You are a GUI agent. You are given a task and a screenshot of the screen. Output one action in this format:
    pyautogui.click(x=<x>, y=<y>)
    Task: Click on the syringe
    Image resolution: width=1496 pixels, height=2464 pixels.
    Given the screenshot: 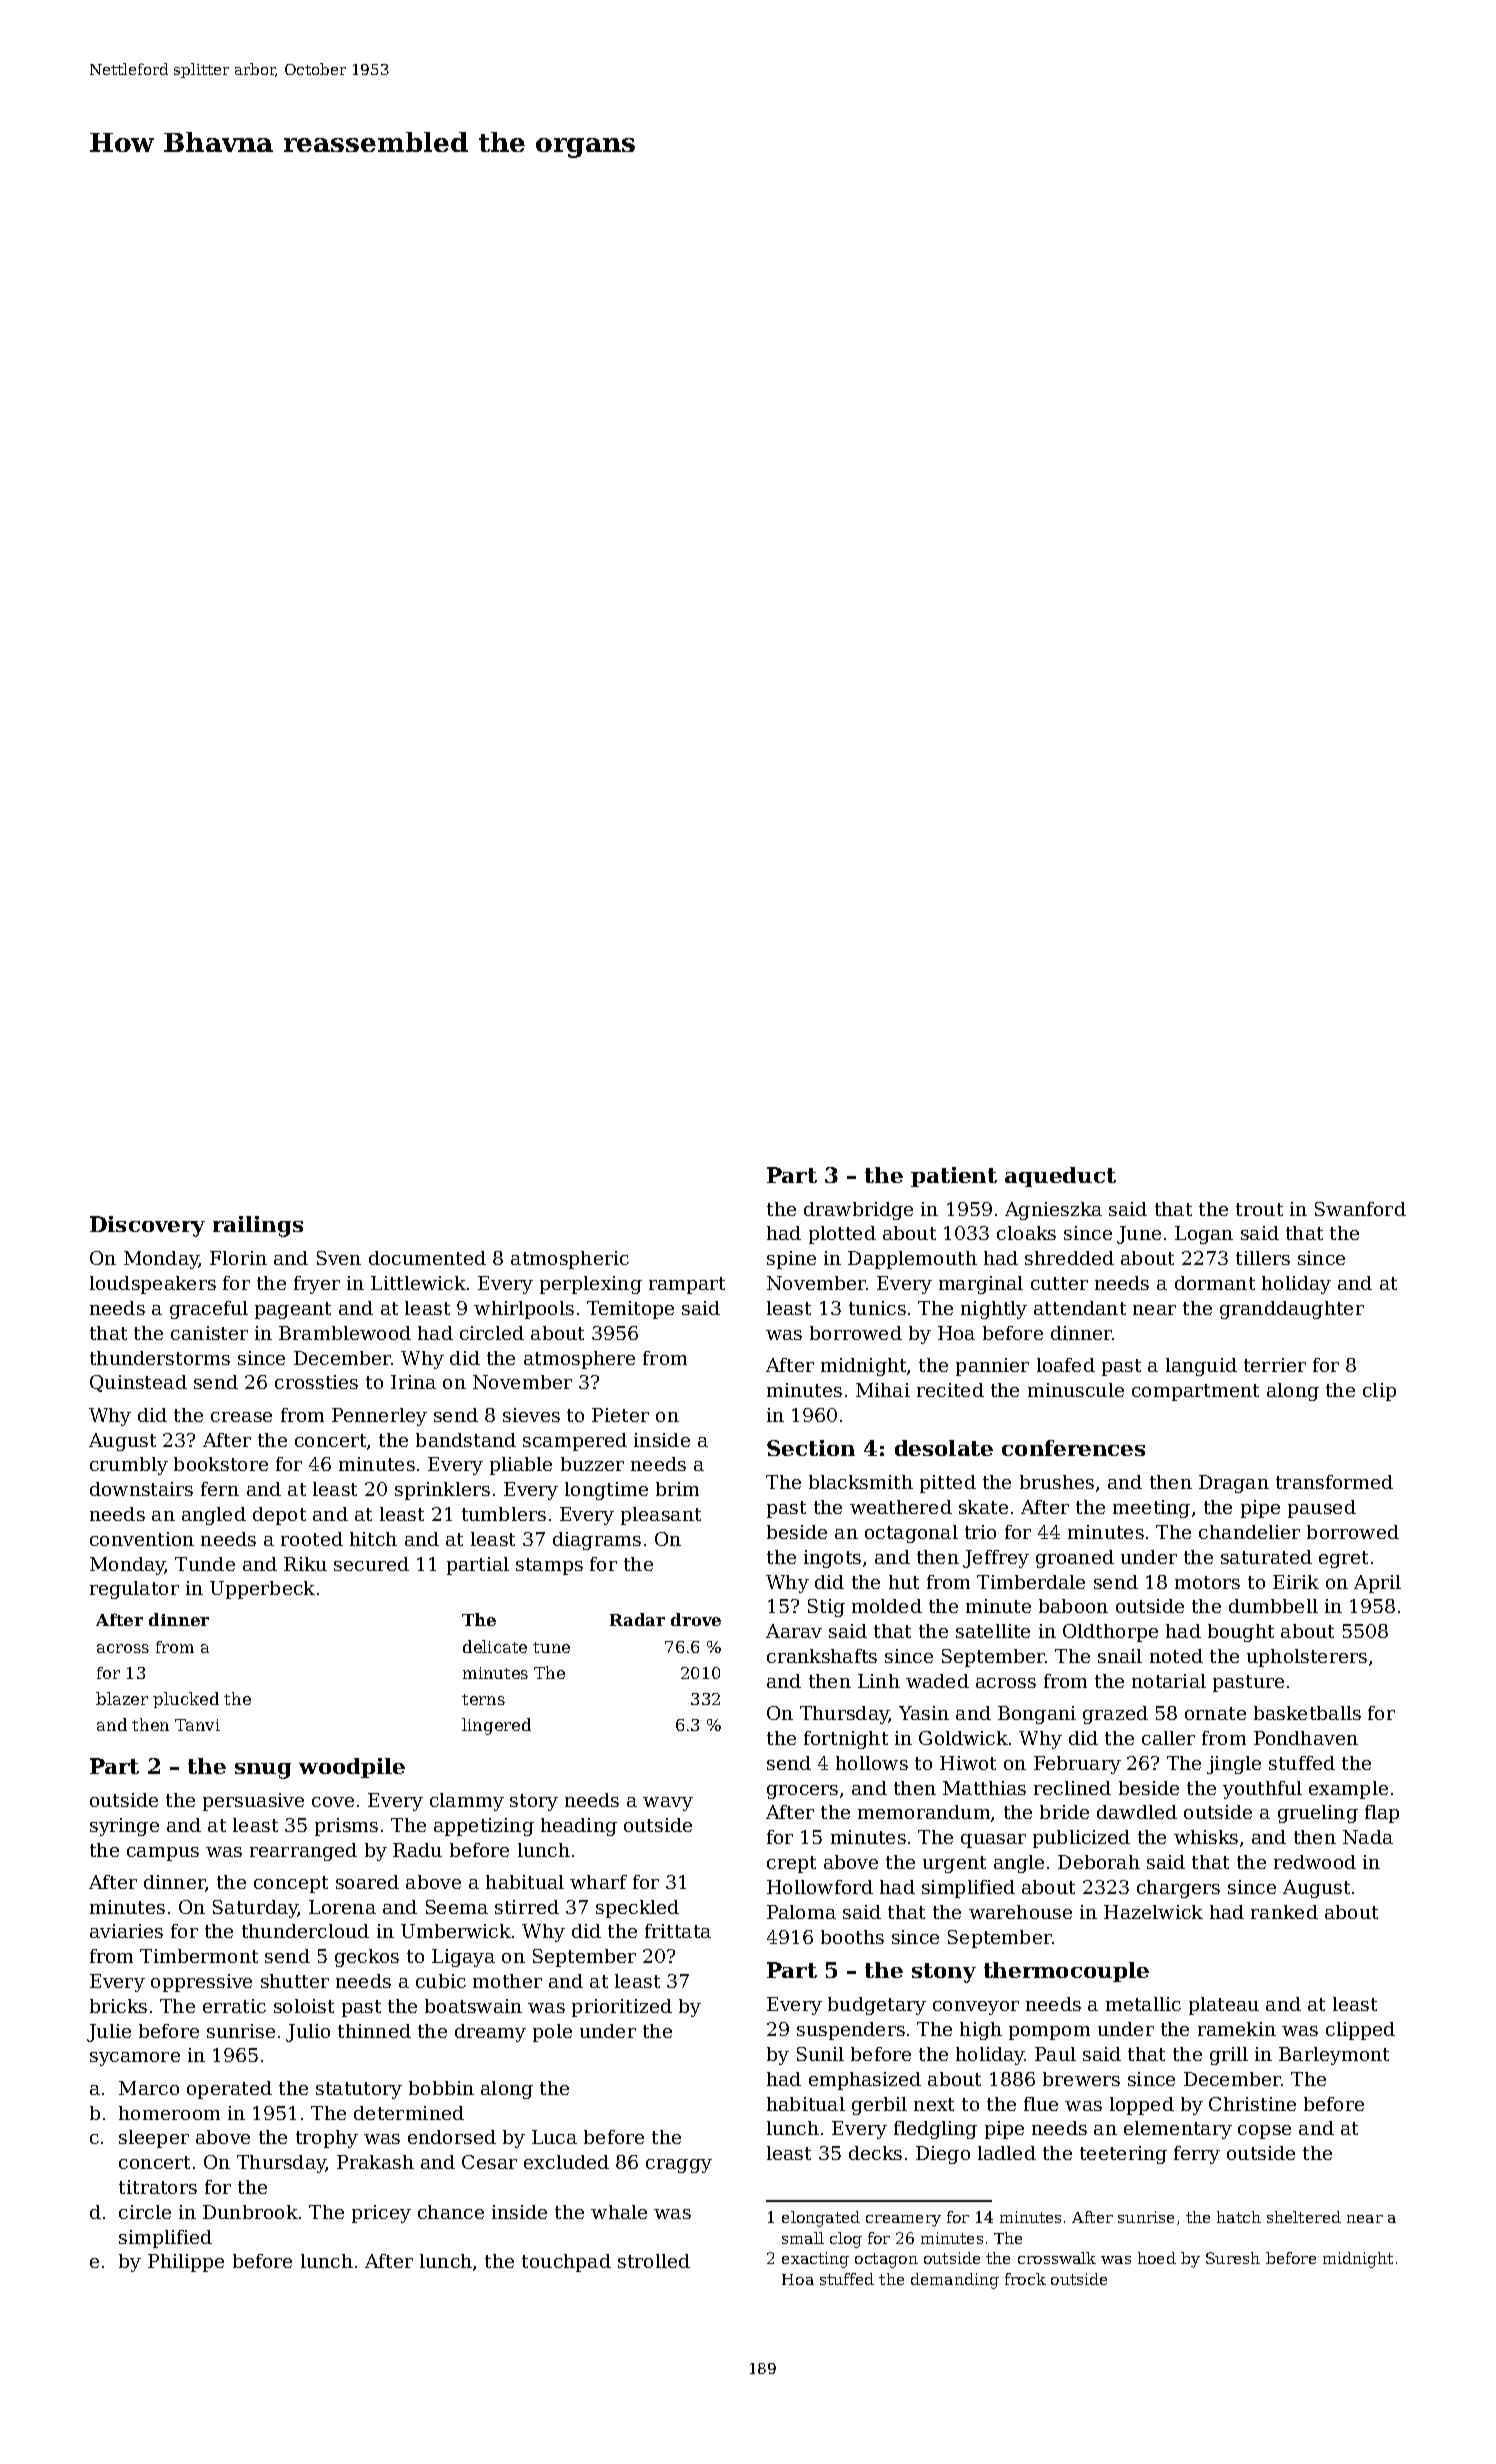 What is the action you would take?
    pyautogui.click(x=124, y=1827)
